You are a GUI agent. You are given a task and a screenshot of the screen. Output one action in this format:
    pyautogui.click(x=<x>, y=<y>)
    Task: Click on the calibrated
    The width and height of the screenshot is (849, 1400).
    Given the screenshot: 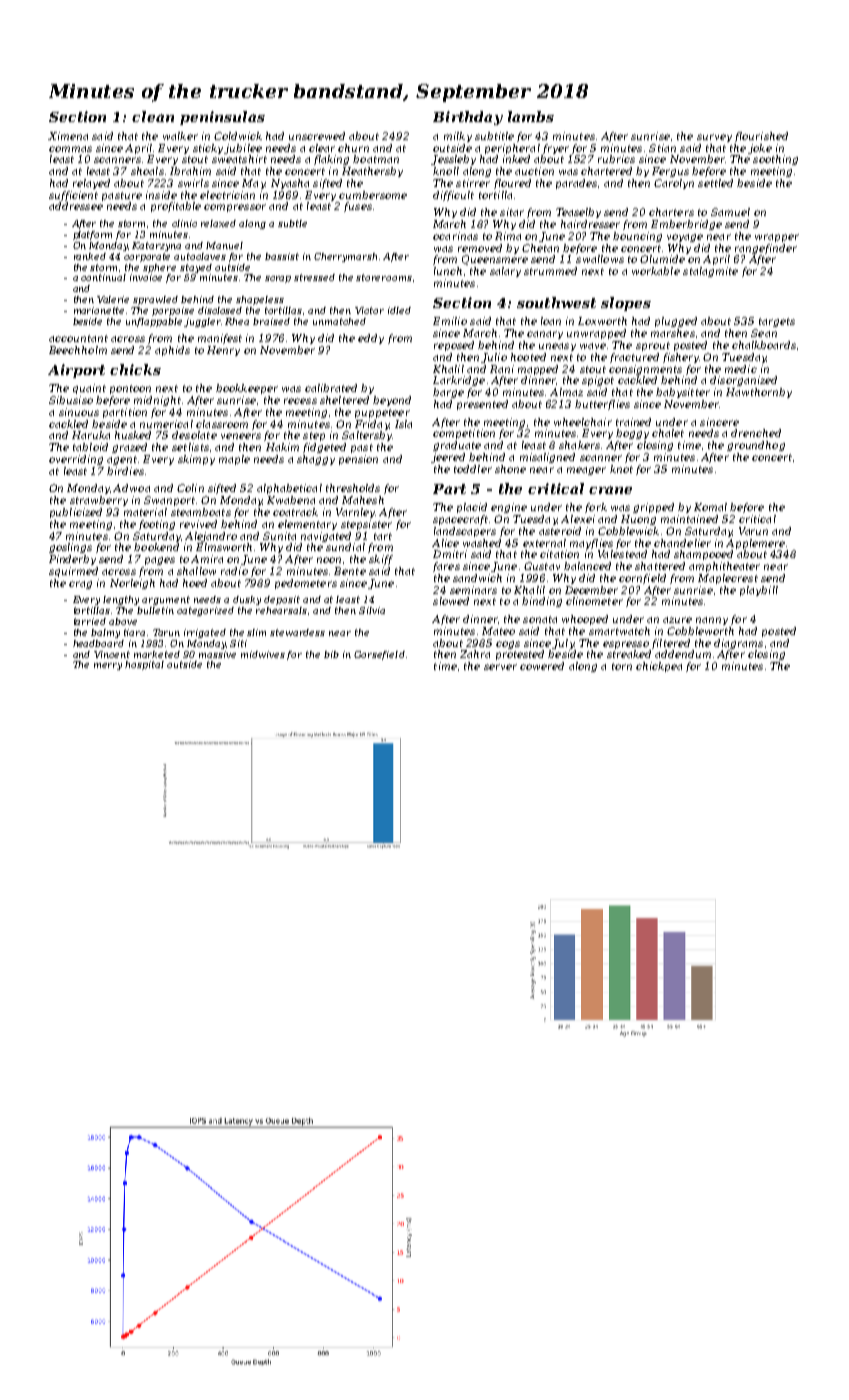 What is the action you would take?
    pyautogui.click(x=331, y=388)
